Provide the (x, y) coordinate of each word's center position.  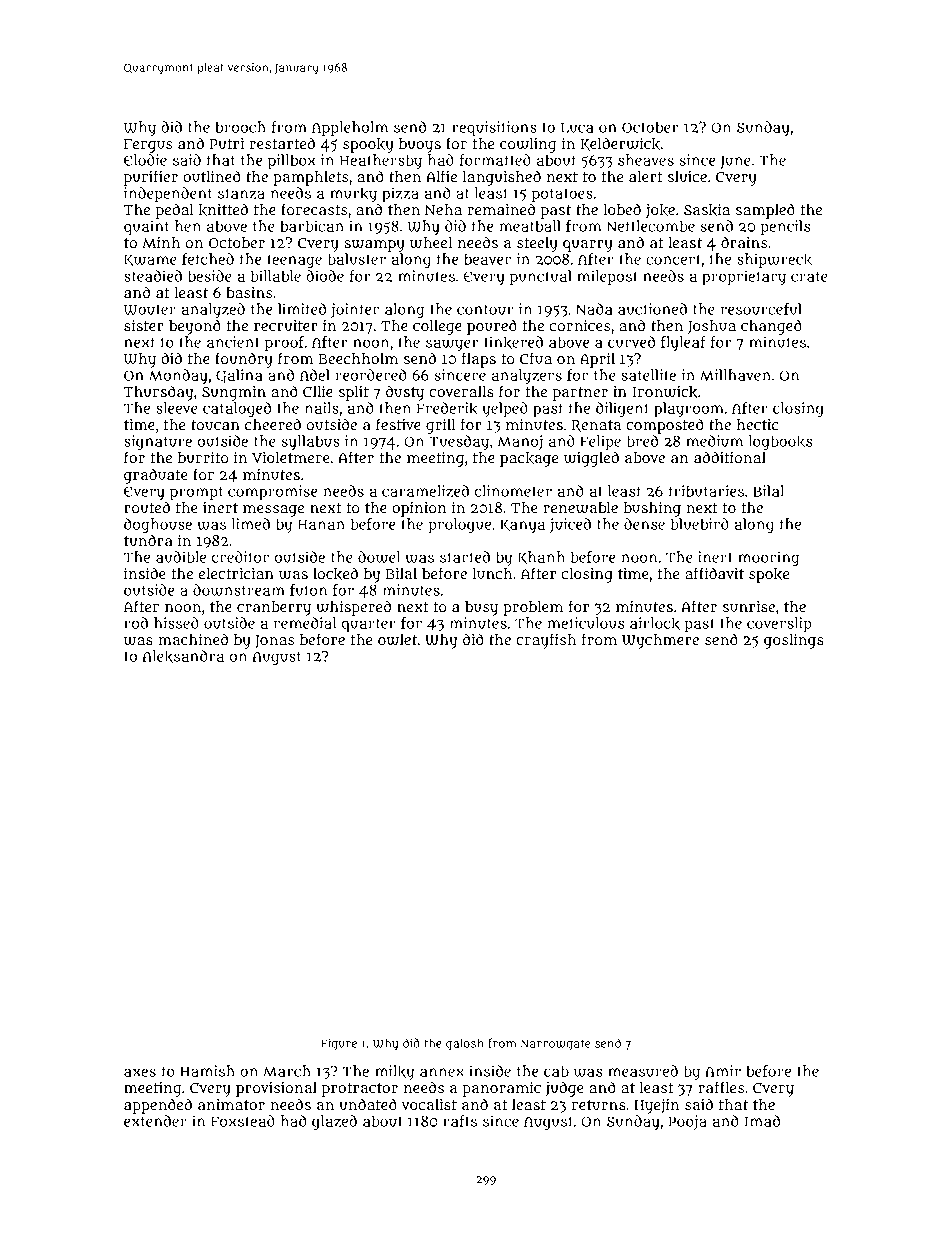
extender (155, 1121)
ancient (233, 342)
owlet (397, 640)
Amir (723, 1071)
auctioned (652, 309)
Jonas (274, 642)
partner (580, 394)
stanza (241, 193)
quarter (369, 625)
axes (140, 1072)
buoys (420, 145)
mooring (768, 558)
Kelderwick (620, 144)
